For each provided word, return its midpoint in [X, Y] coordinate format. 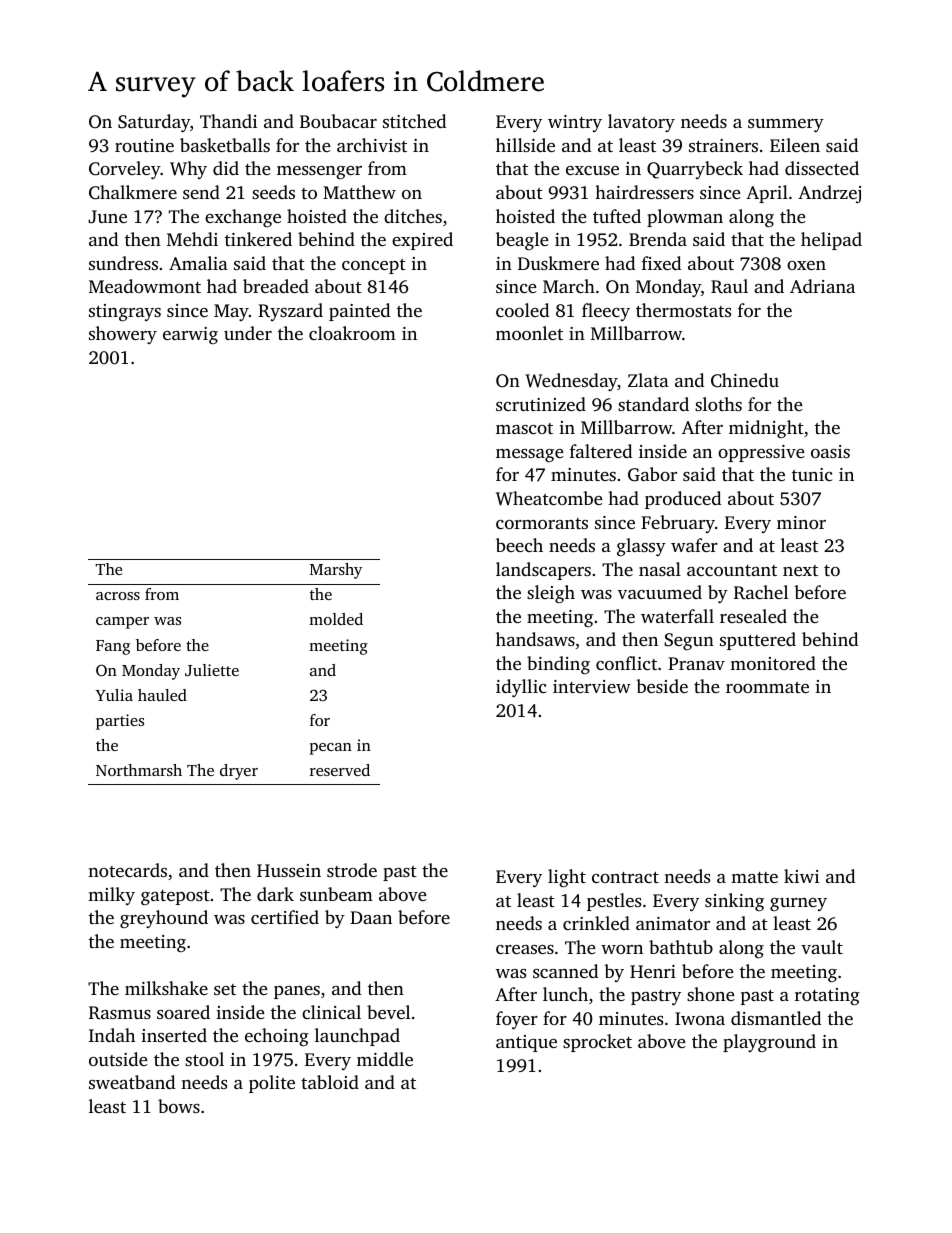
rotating [827, 996]
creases [525, 949]
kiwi [801, 876]
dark [275, 894]
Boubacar [338, 121]
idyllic [521, 688]
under [248, 333]
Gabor [652, 474]
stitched [414, 121]
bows [179, 1106]
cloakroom [352, 333]
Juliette [212, 670]
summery [786, 125]
